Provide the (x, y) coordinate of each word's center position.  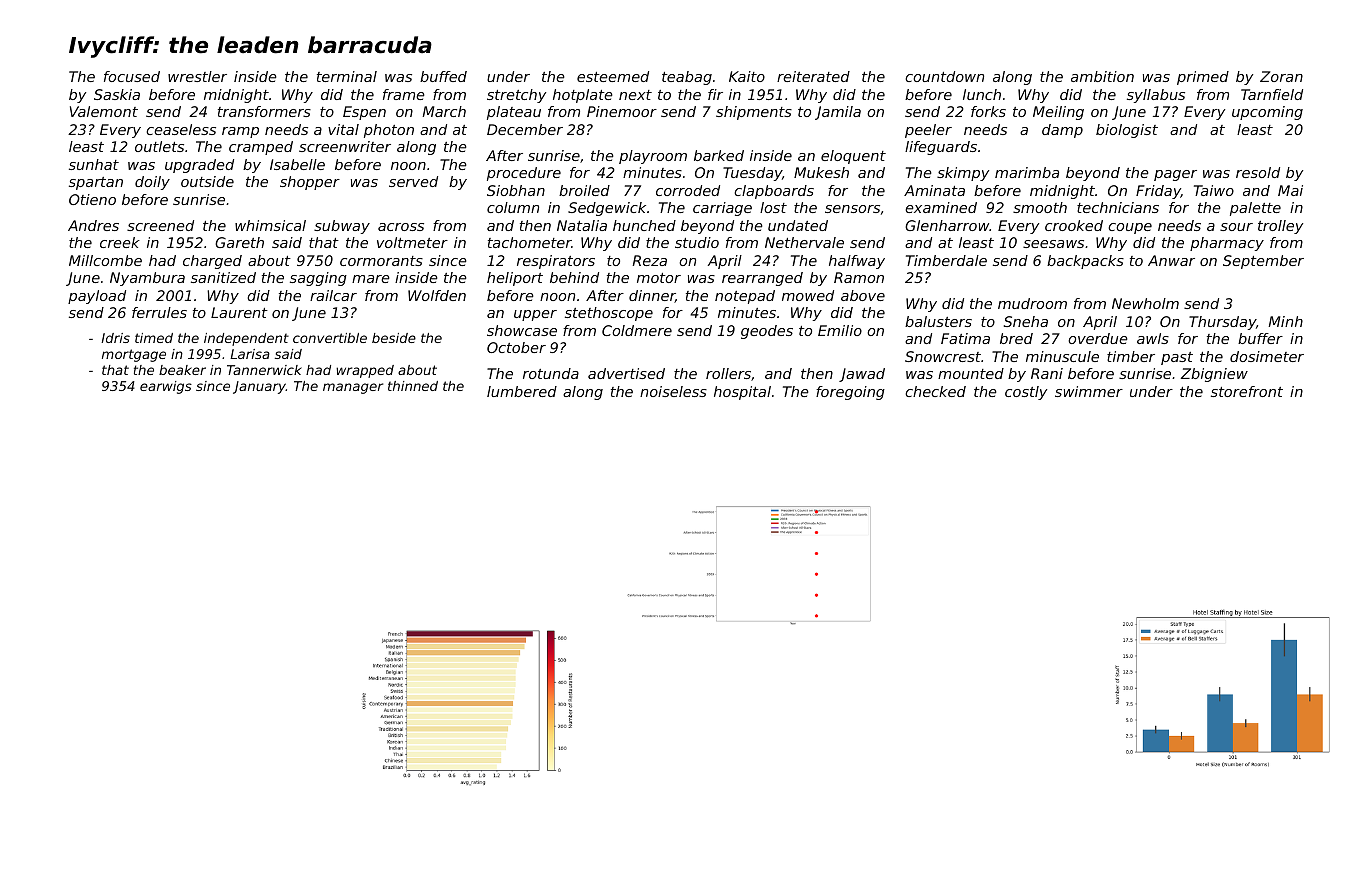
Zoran (1281, 76)
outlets (159, 146)
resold (1258, 172)
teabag (687, 78)
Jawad (862, 375)
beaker (182, 370)
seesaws (1053, 244)
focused (132, 76)
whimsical (270, 225)
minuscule (1062, 356)
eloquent (853, 157)
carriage (722, 209)
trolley (1280, 227)
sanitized (223, 277)
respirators (556, 262)
